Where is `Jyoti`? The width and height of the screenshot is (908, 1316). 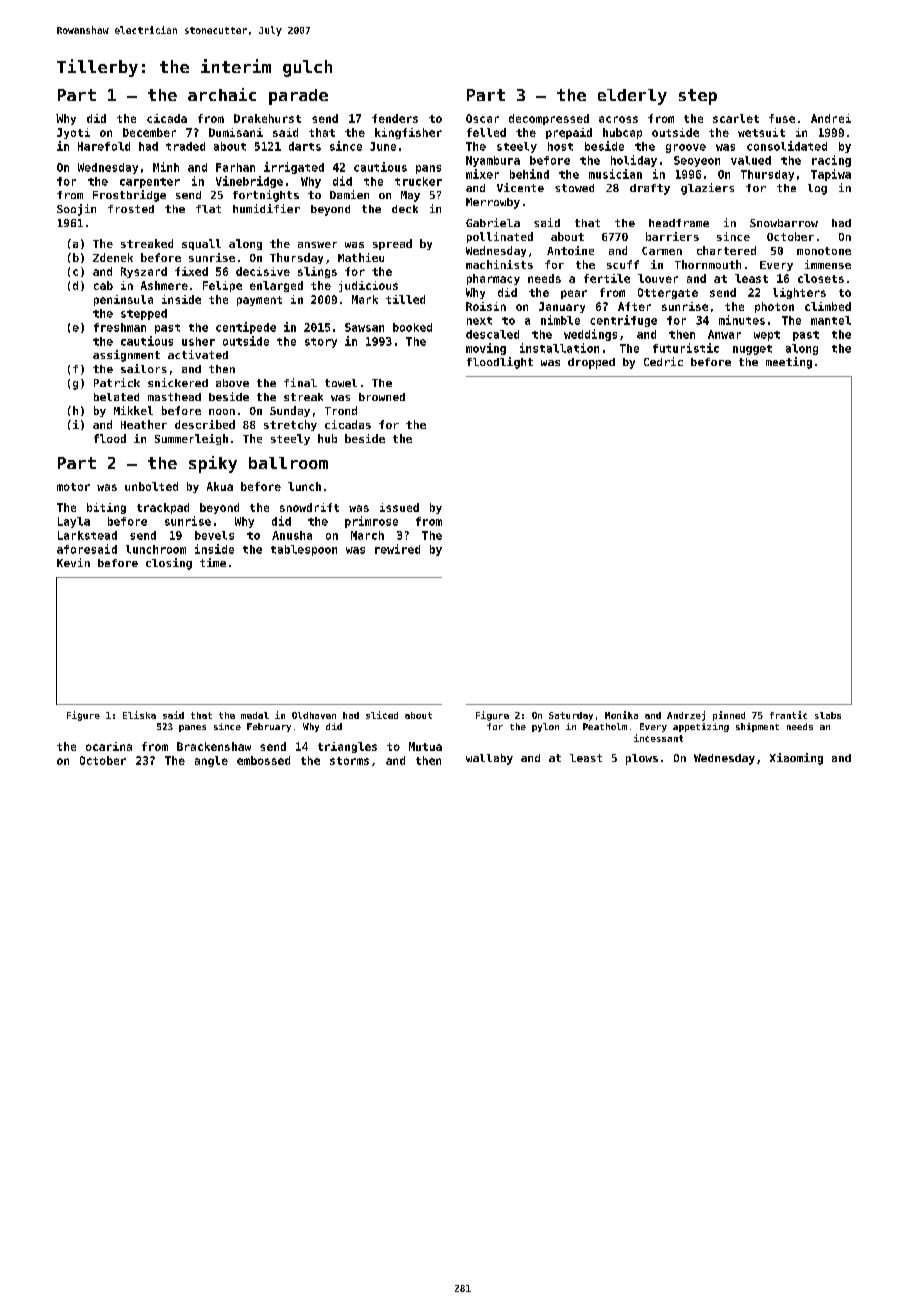
Jyoti is located at coordinates (73, 133).
